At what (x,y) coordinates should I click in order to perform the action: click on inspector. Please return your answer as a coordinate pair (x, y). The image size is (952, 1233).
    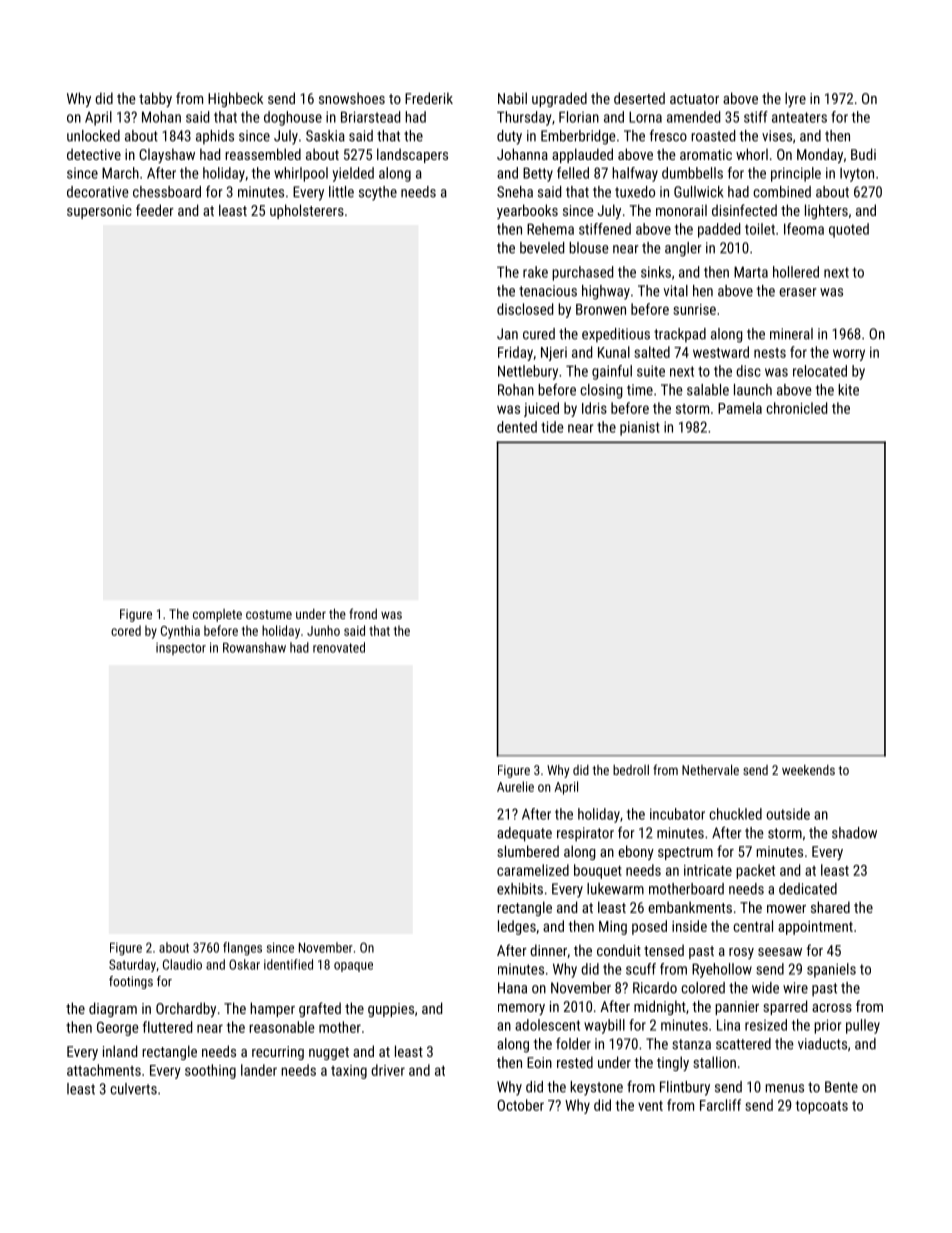
    Looking at the image, I should click on (181, 649).
